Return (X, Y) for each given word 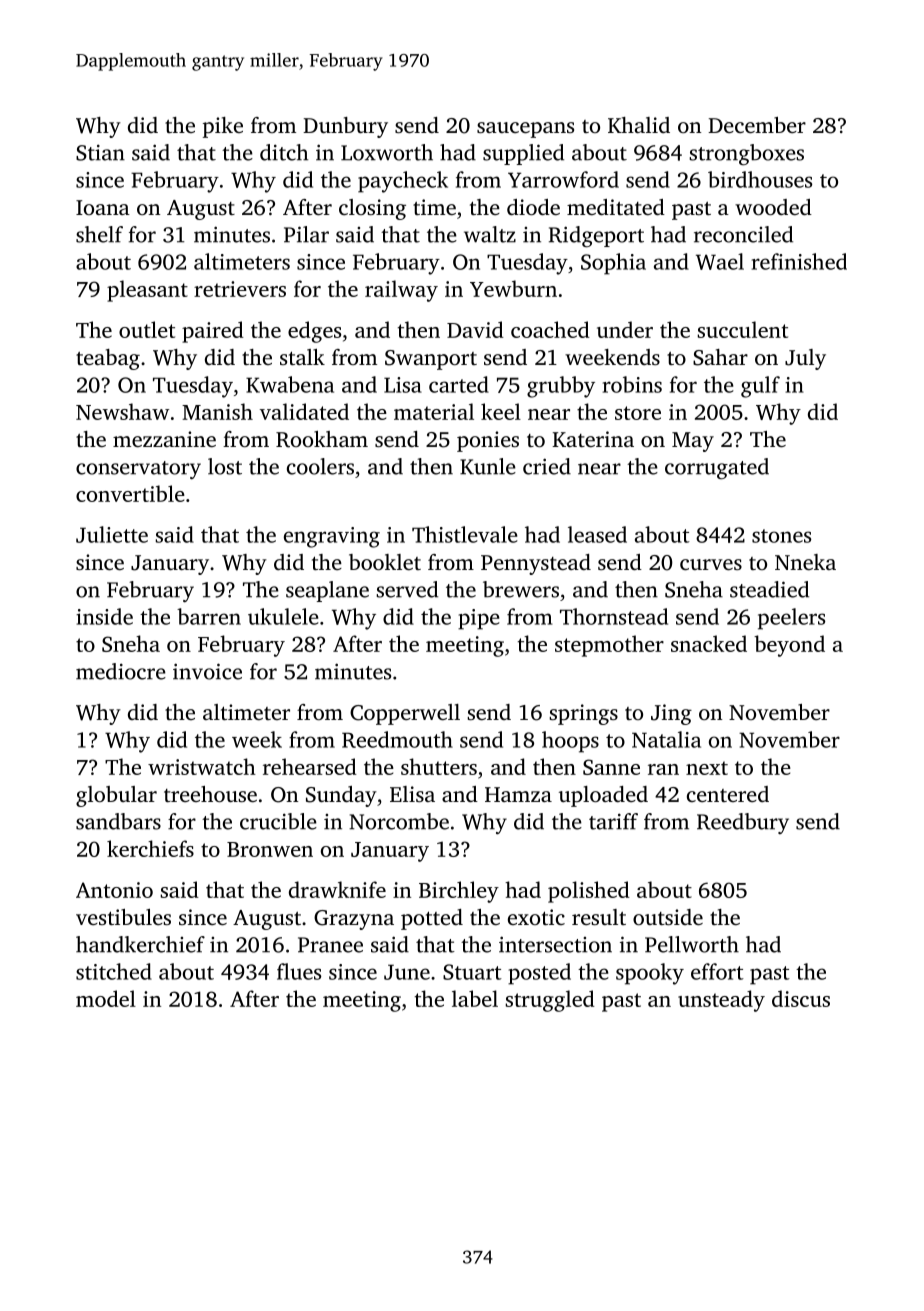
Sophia (613, 264)
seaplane (327, 591)
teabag (108, 359)
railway (401, 291)
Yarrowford (563, 179)
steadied (769, 589)
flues (299, 971)
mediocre (121, 671)
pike (223, 127)
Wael (720, 261)
